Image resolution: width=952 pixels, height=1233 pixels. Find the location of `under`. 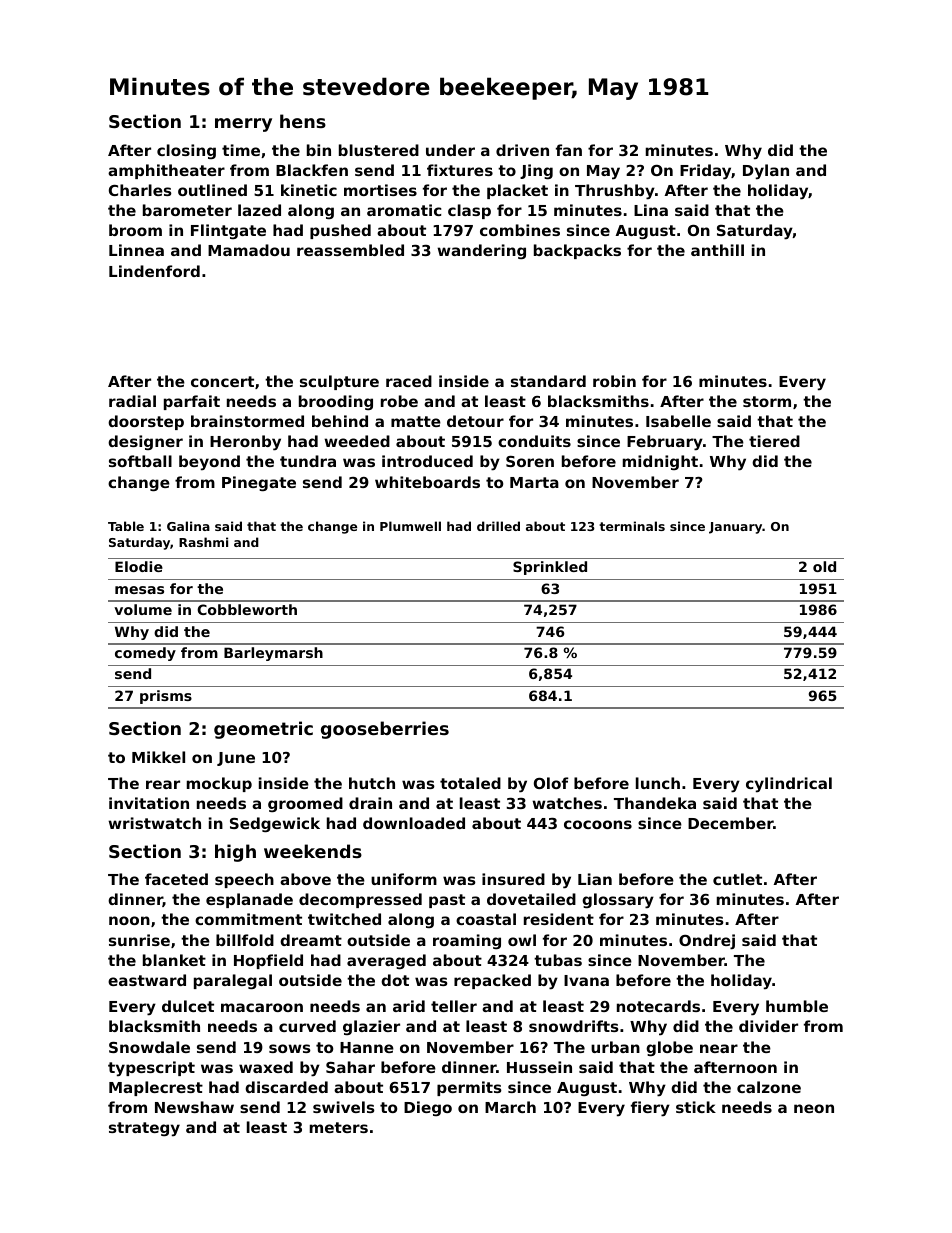

under is located at coordinates (450, 150).
